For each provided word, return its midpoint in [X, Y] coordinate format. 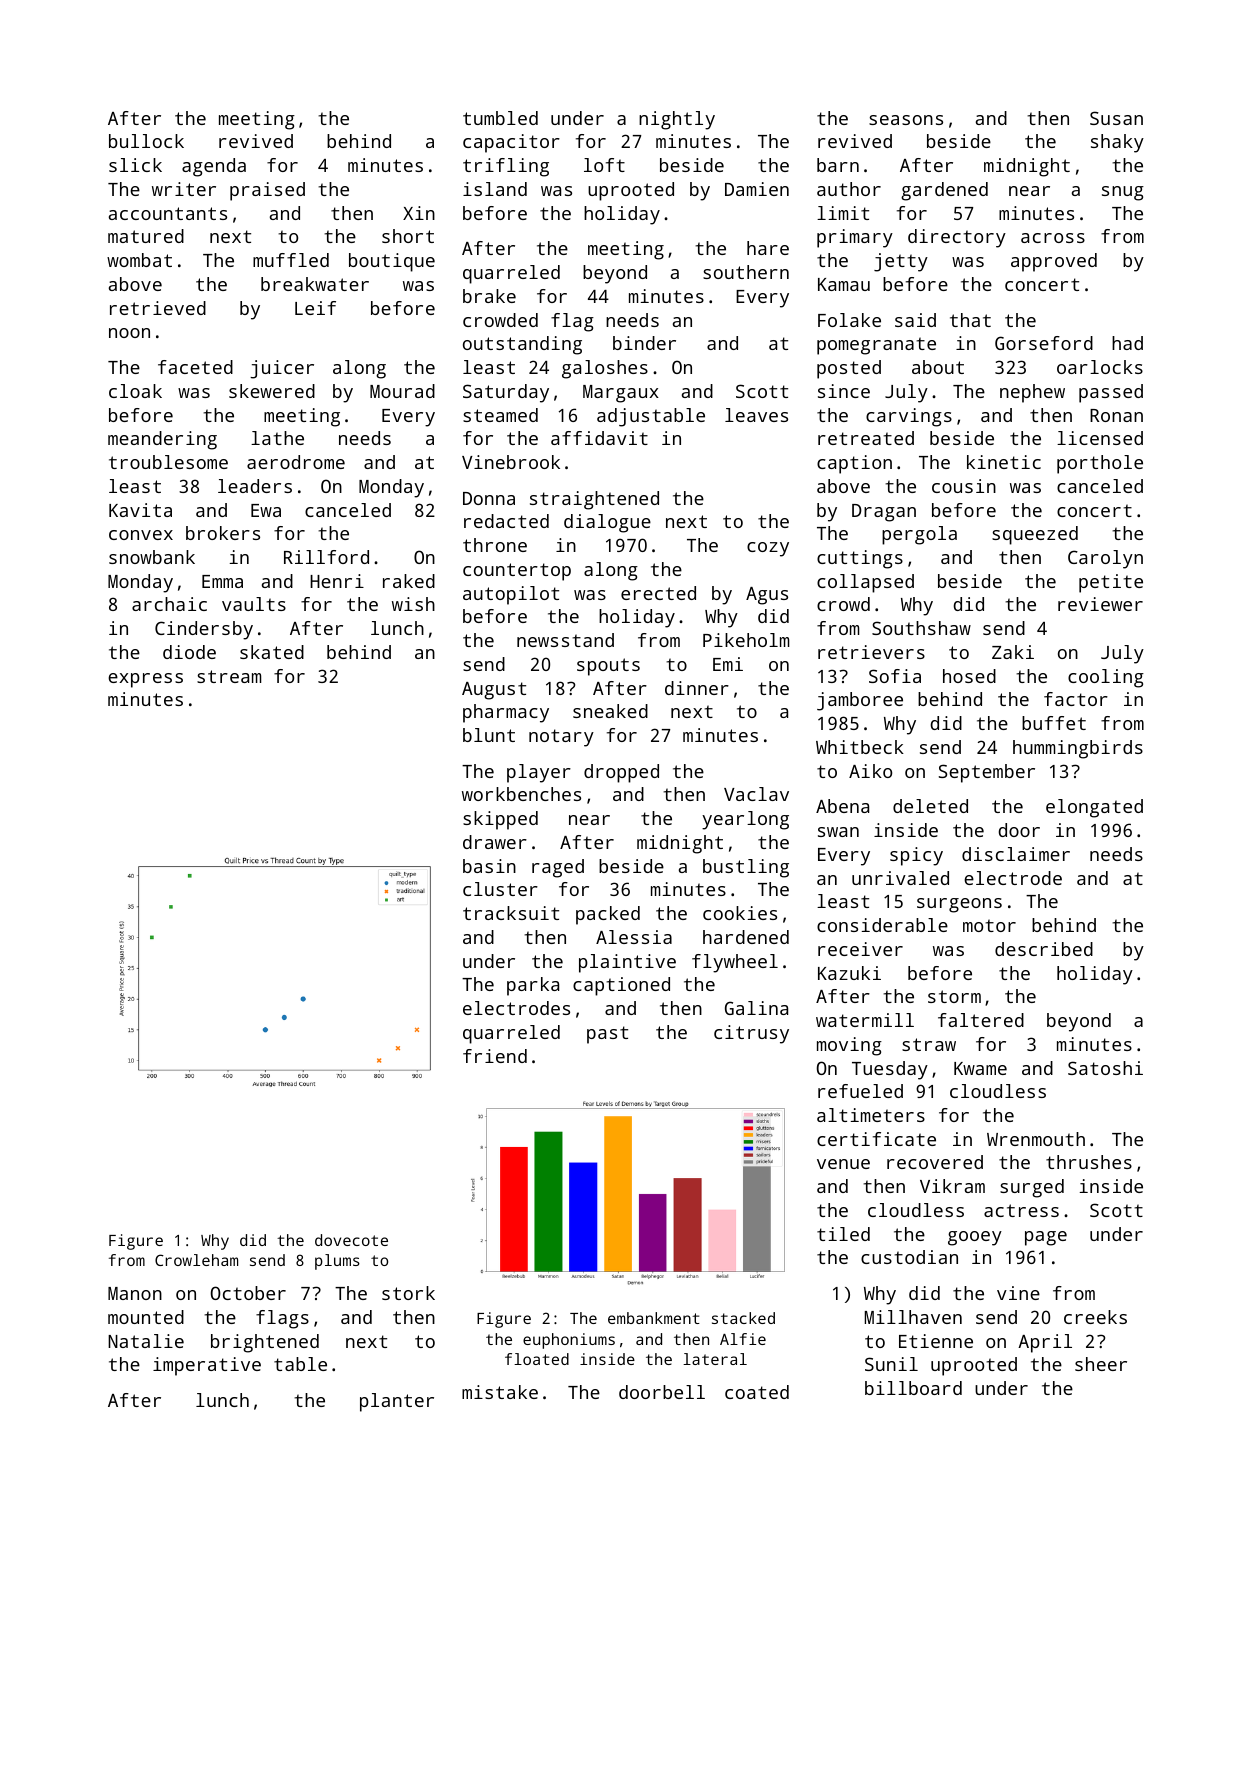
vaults [254, 604]
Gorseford [1044, 343]
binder [644, 343]
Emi [728, 664]
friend [495, 1056]
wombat [139, 260]
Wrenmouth [1036, 1139]
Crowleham [196, 1260]
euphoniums [569, 1341]
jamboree [860, 701]
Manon [135, 1293]
